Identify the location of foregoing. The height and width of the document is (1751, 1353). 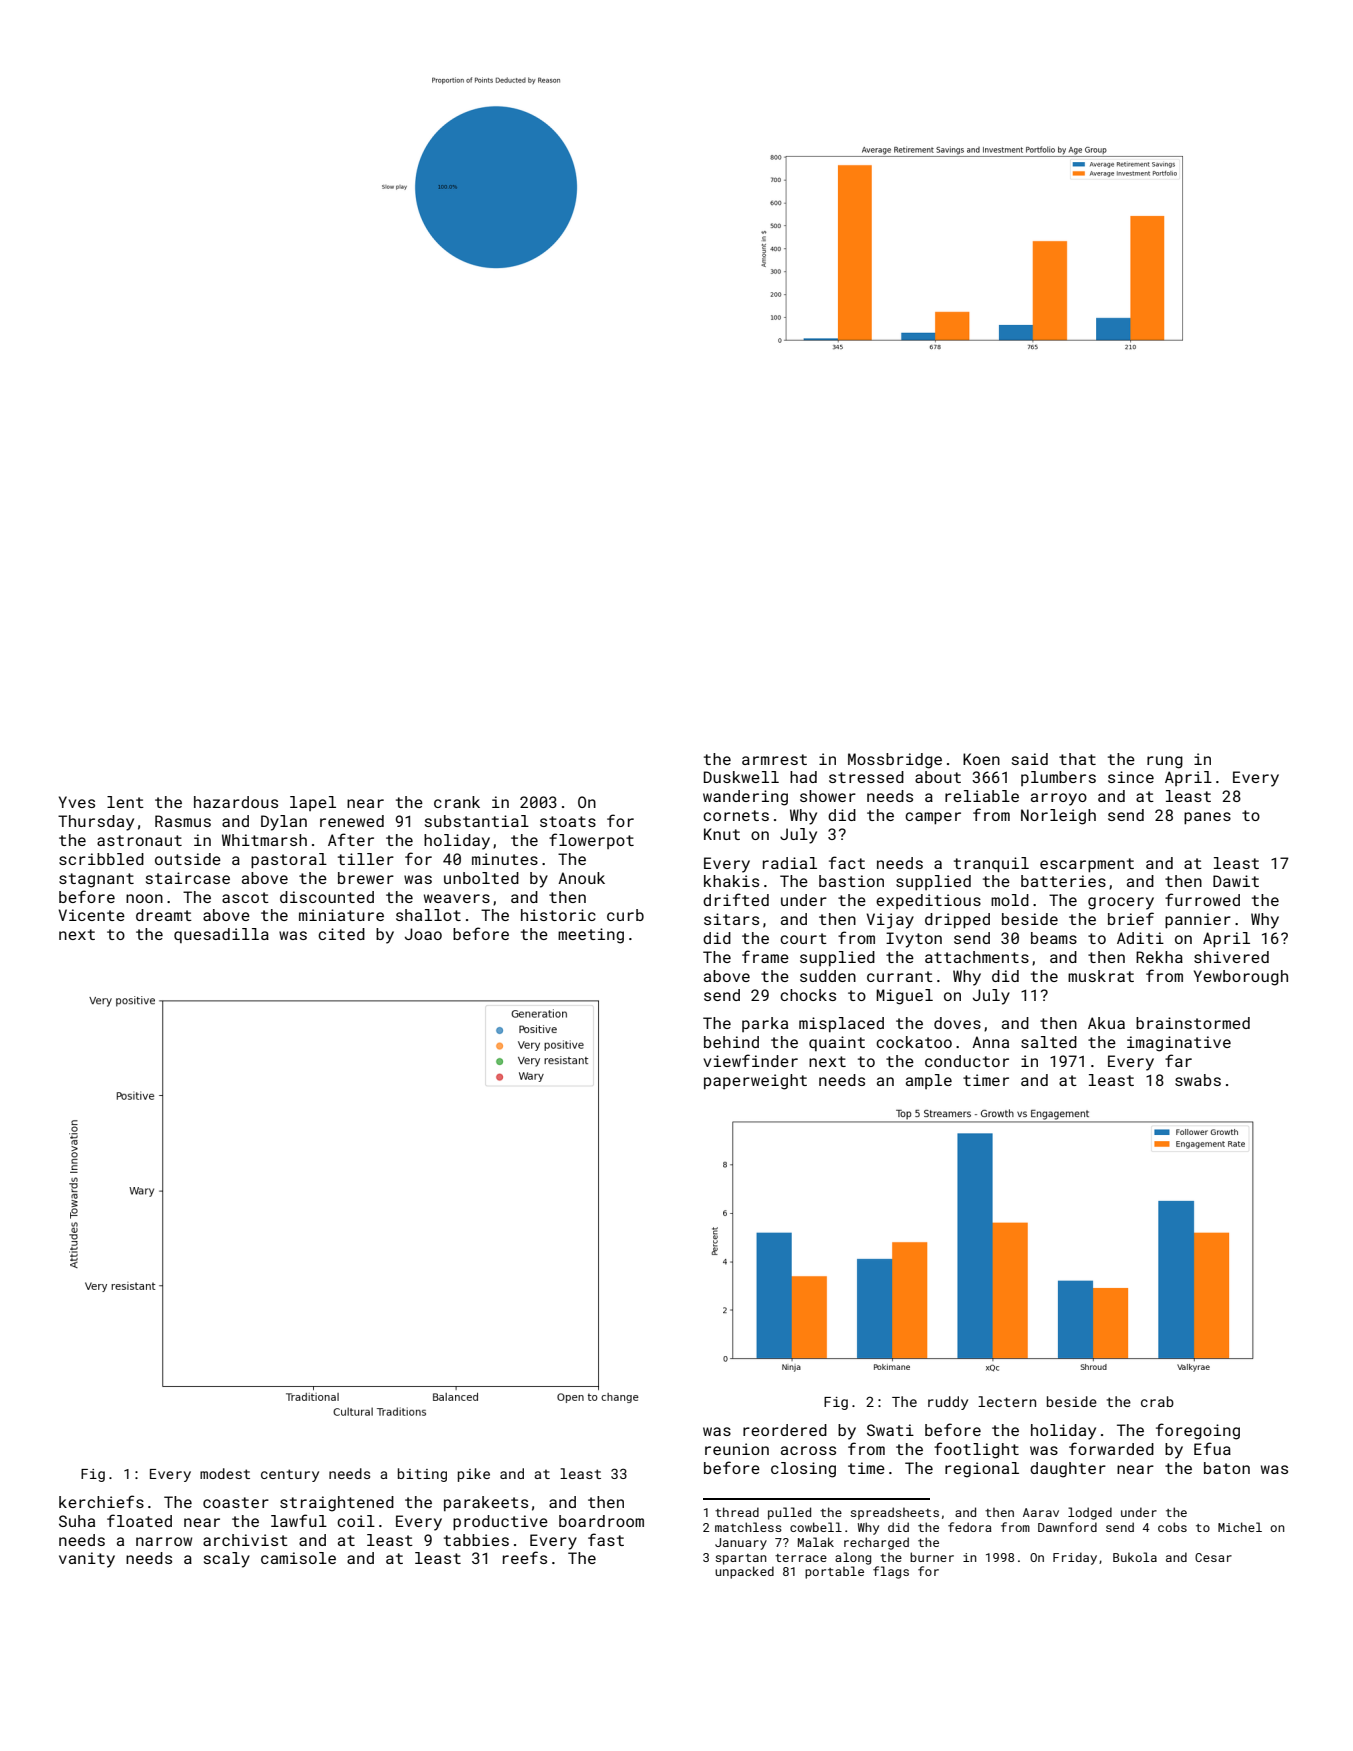
(1198, 1431).
